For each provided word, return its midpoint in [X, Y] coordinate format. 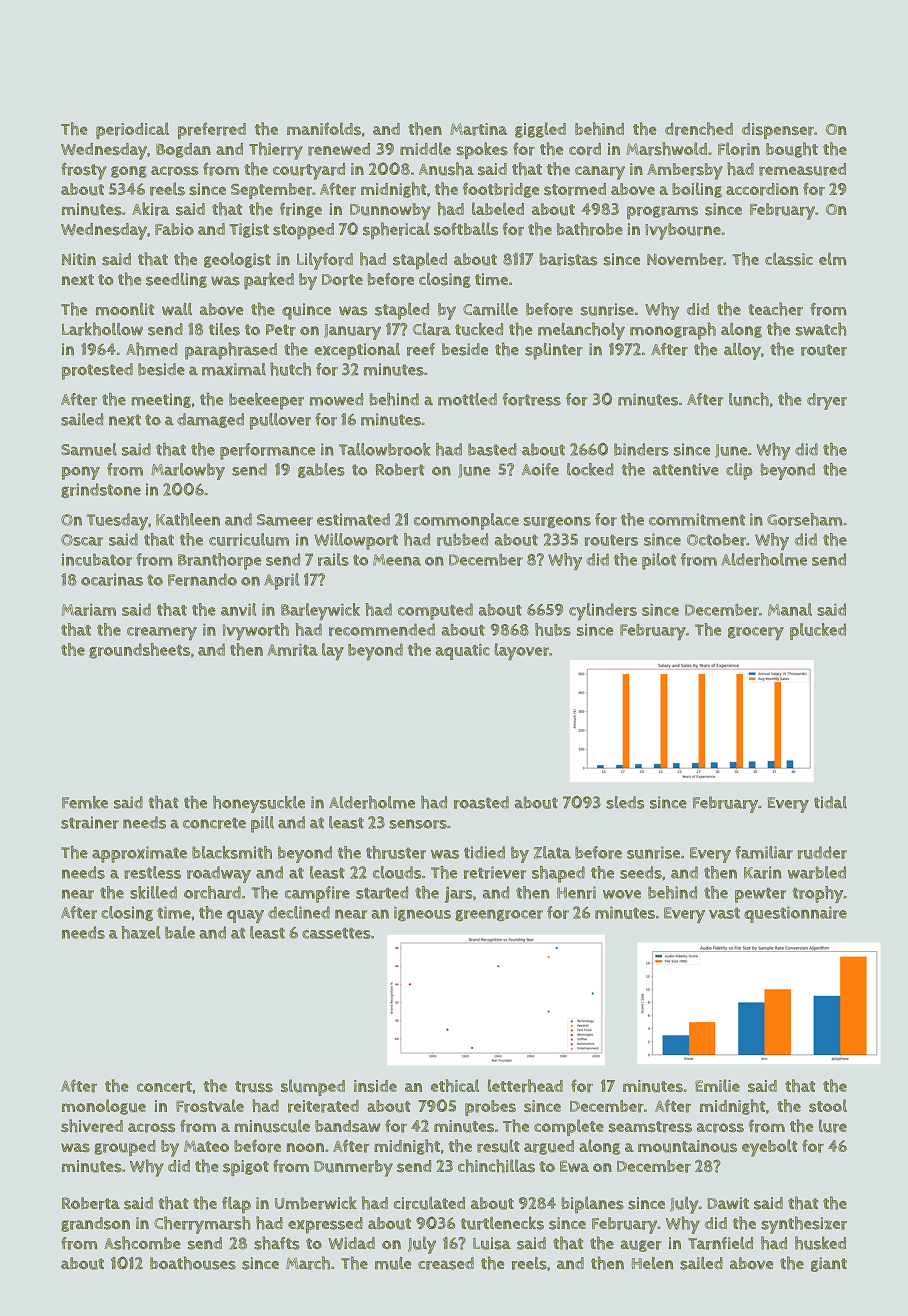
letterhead [525, 1086]
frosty [84, 171]
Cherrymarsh [202, 1225]
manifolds [324, 128]
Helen [652, 1263]
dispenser [778, 131]
